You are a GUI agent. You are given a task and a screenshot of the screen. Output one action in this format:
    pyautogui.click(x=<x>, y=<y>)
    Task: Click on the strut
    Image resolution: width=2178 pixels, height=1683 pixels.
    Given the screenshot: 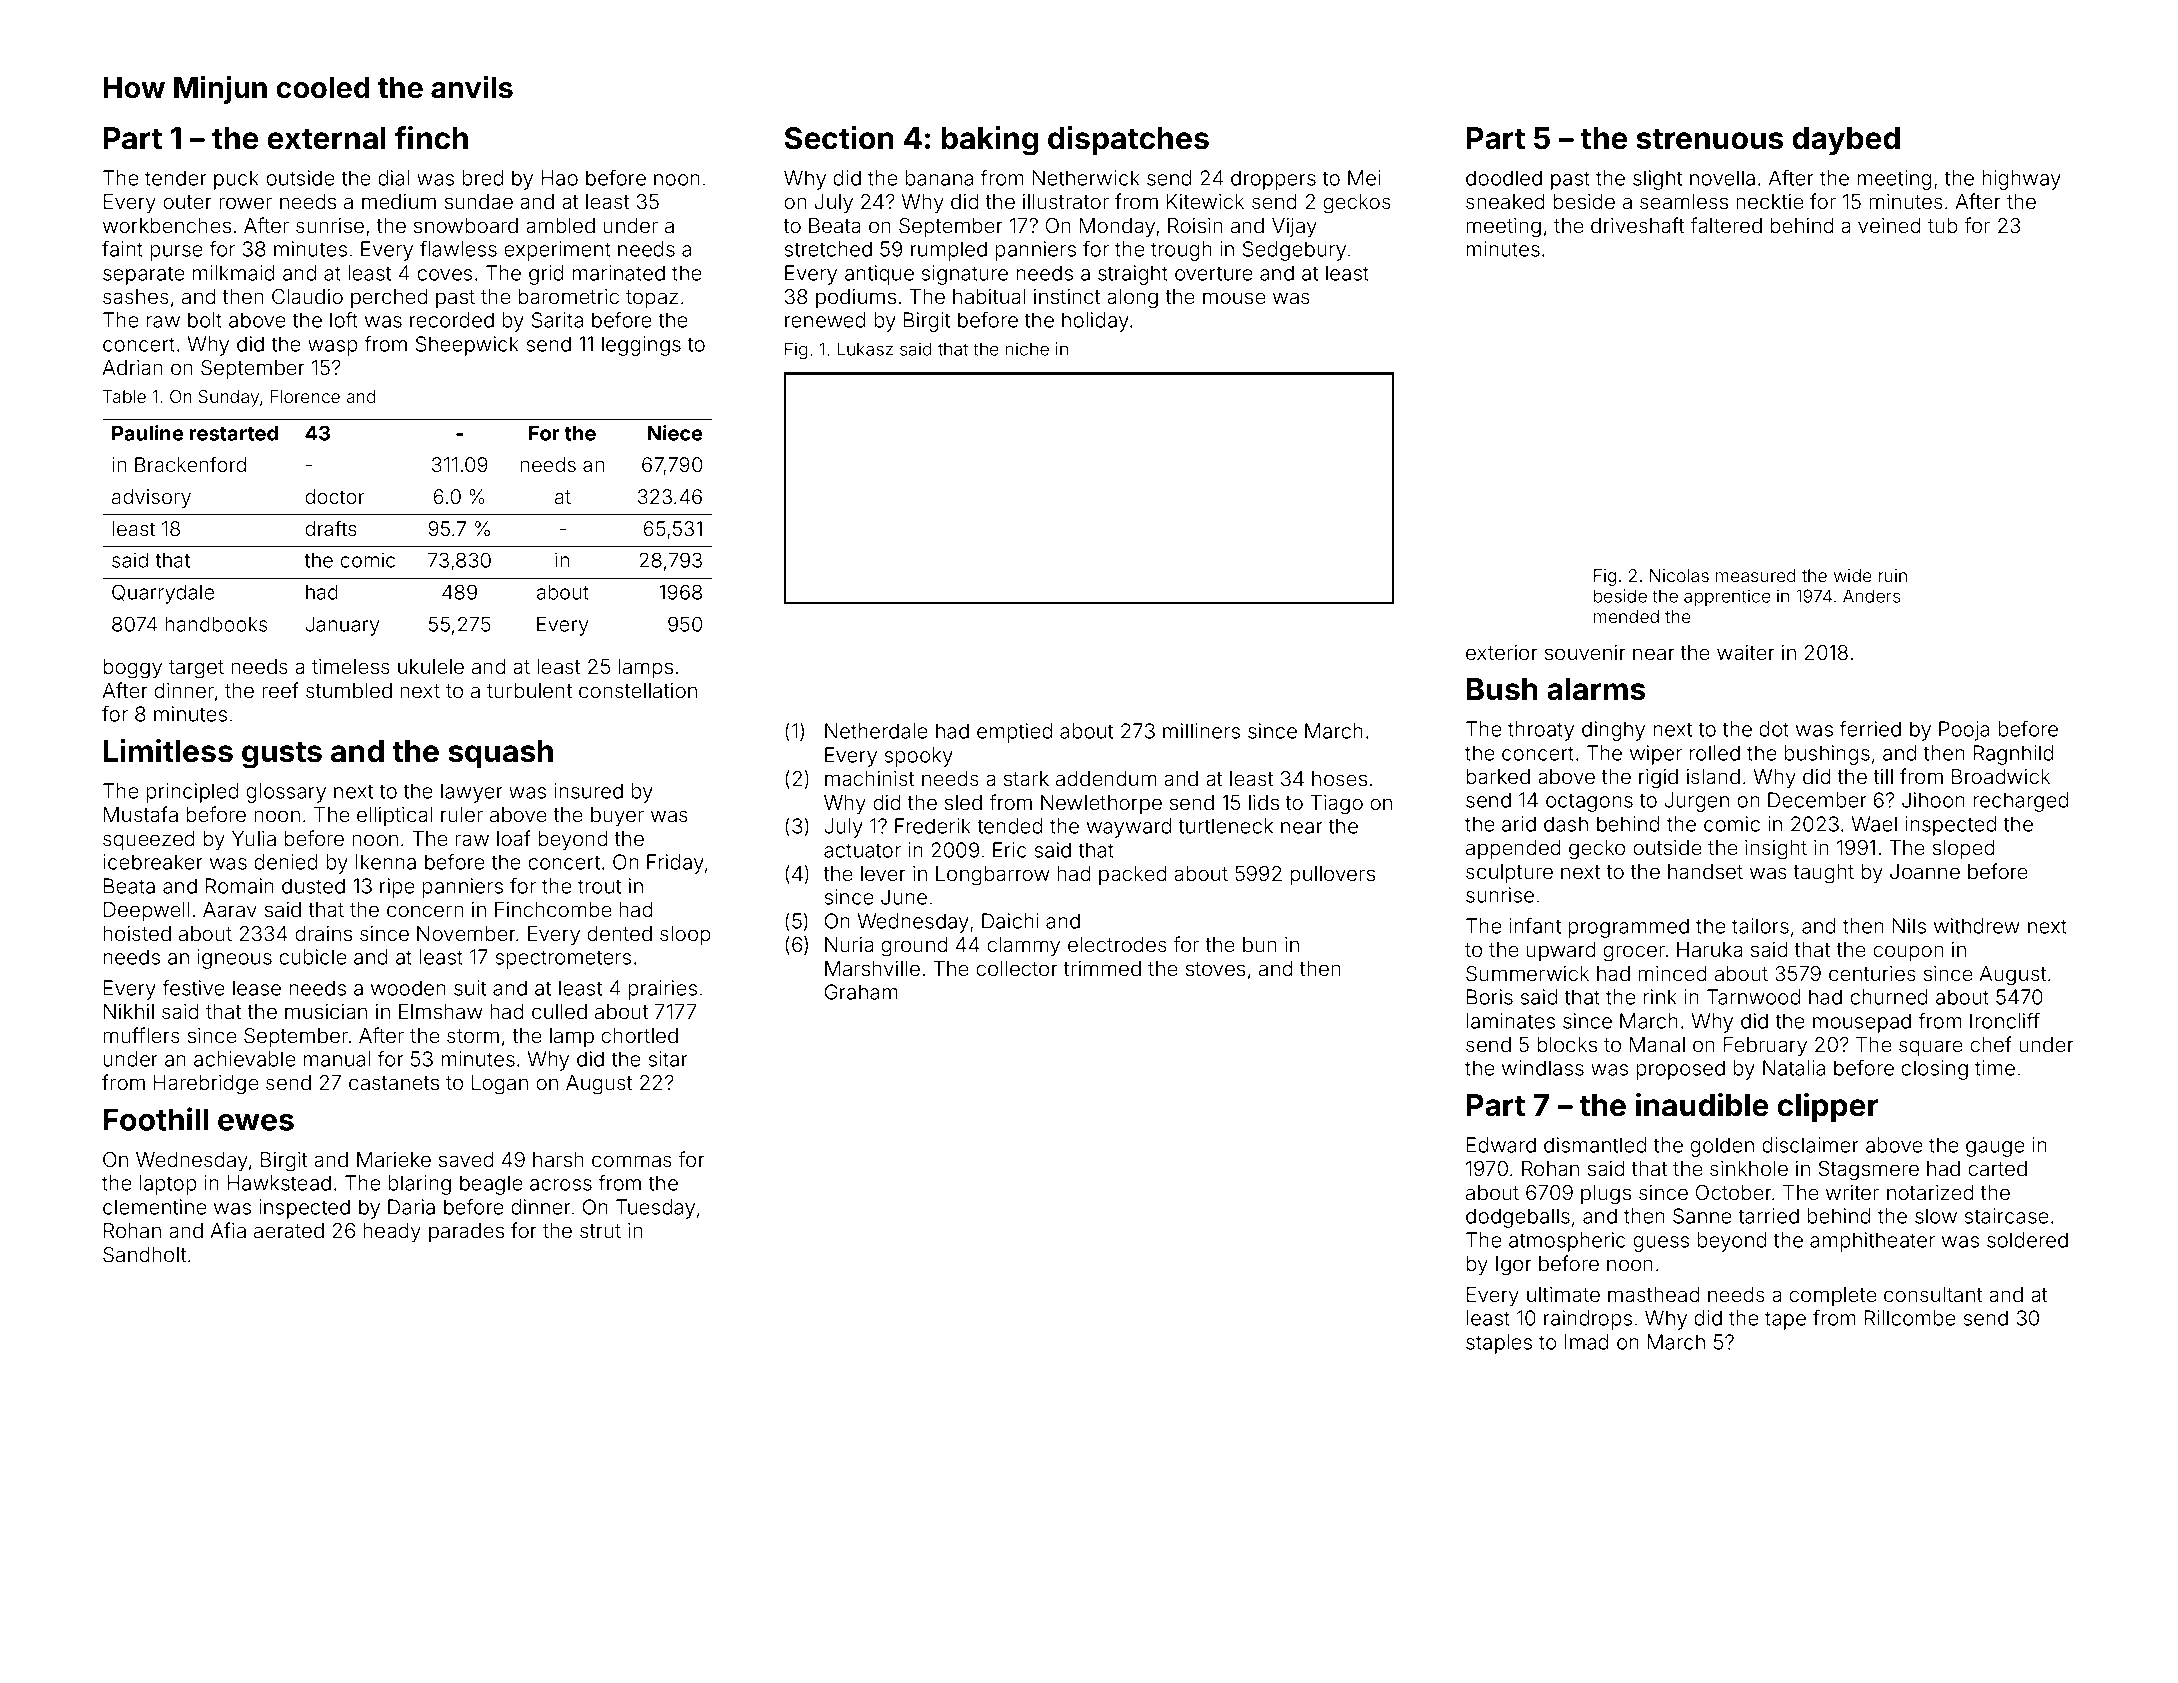 What is the action you would take?
    pyautogui.click(x=600, y=1231)
